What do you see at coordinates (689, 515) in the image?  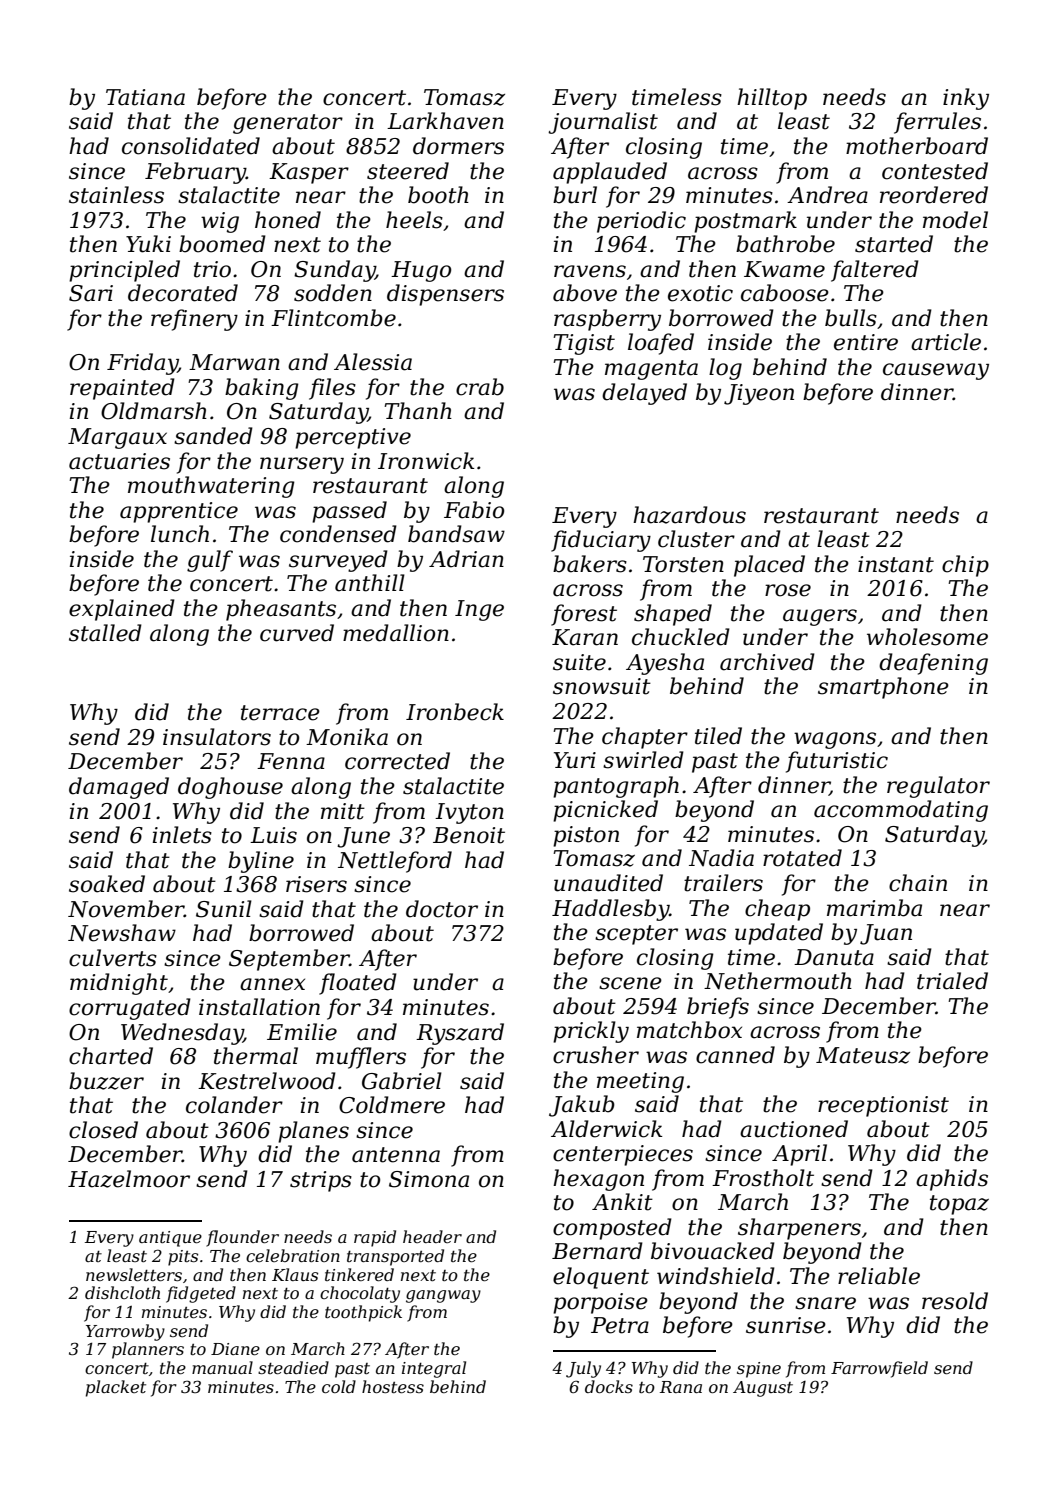 I see `hazardous` at bounding box center [689, 515].
